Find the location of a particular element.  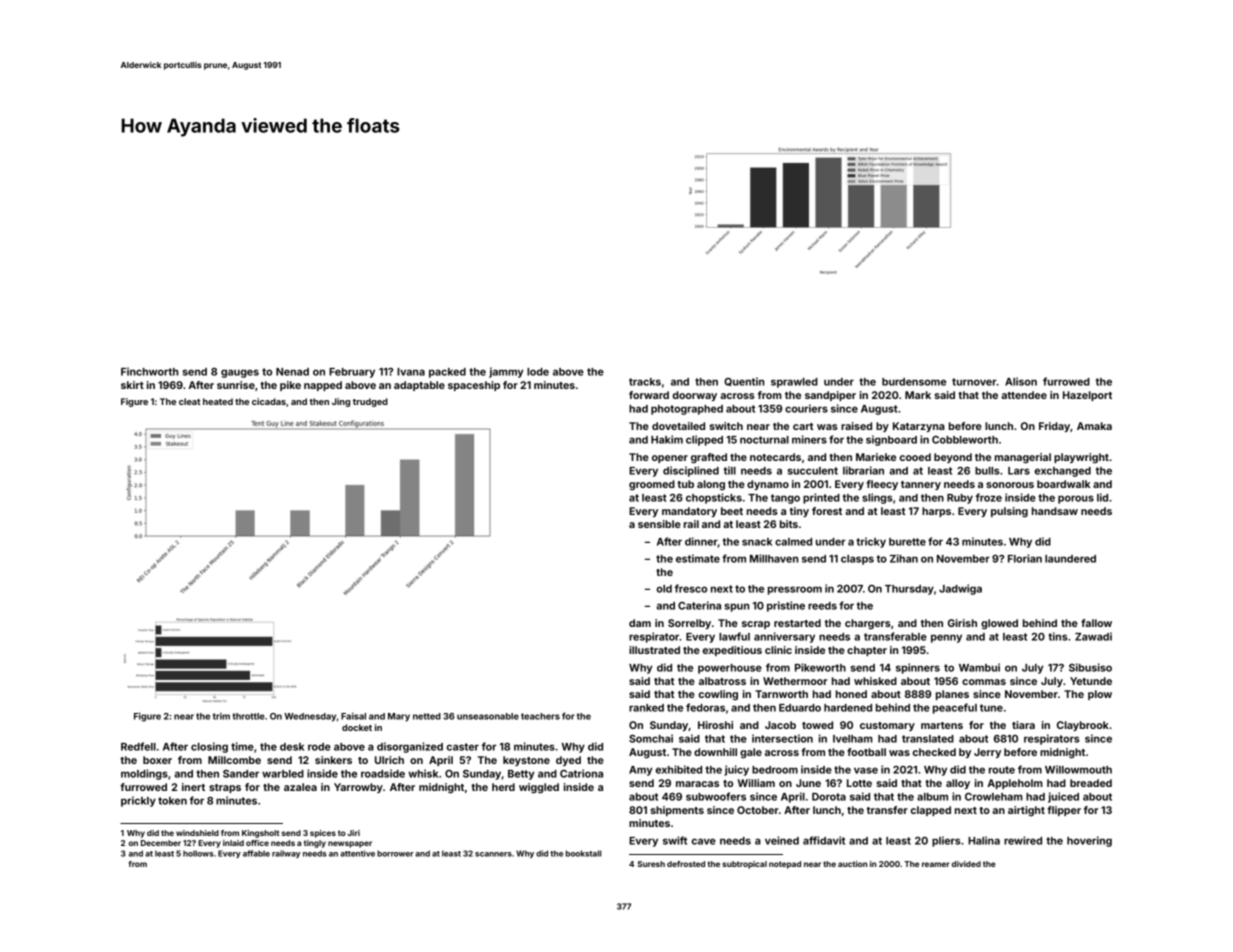

reamer is located at coordinates (936, 864).
